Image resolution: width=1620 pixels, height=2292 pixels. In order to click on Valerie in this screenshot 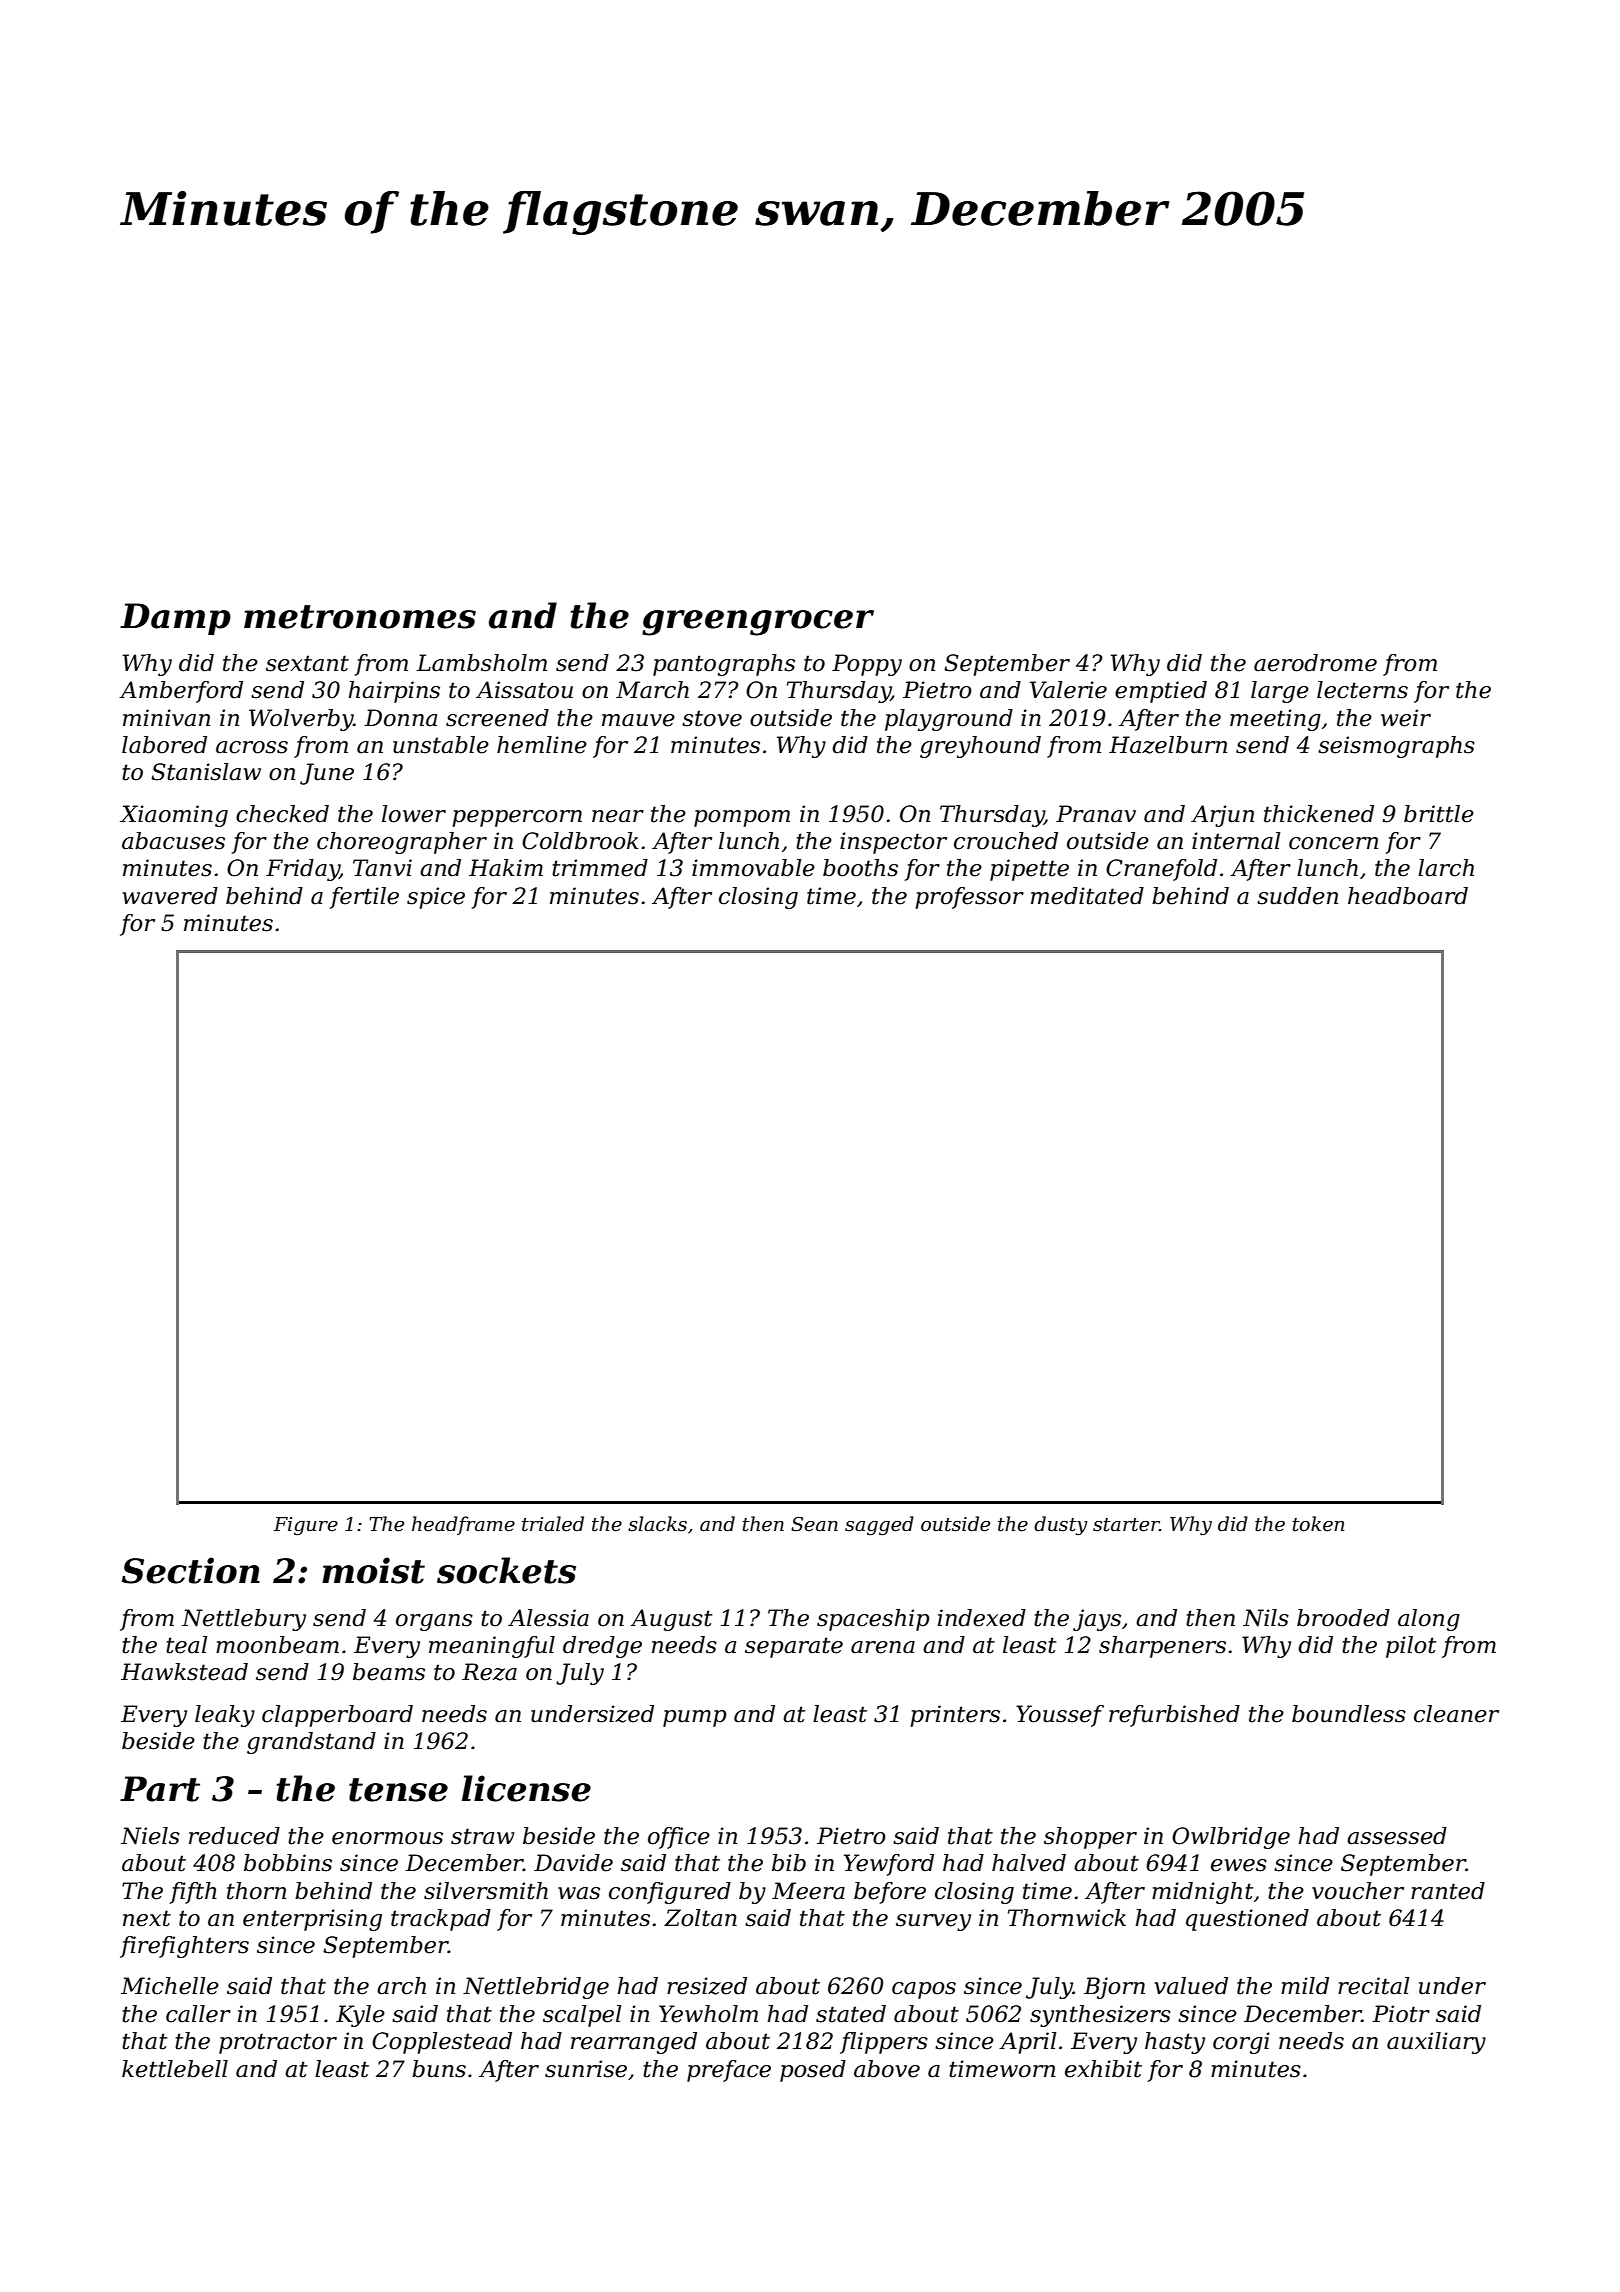, I will do `click(1068, 690)`.
